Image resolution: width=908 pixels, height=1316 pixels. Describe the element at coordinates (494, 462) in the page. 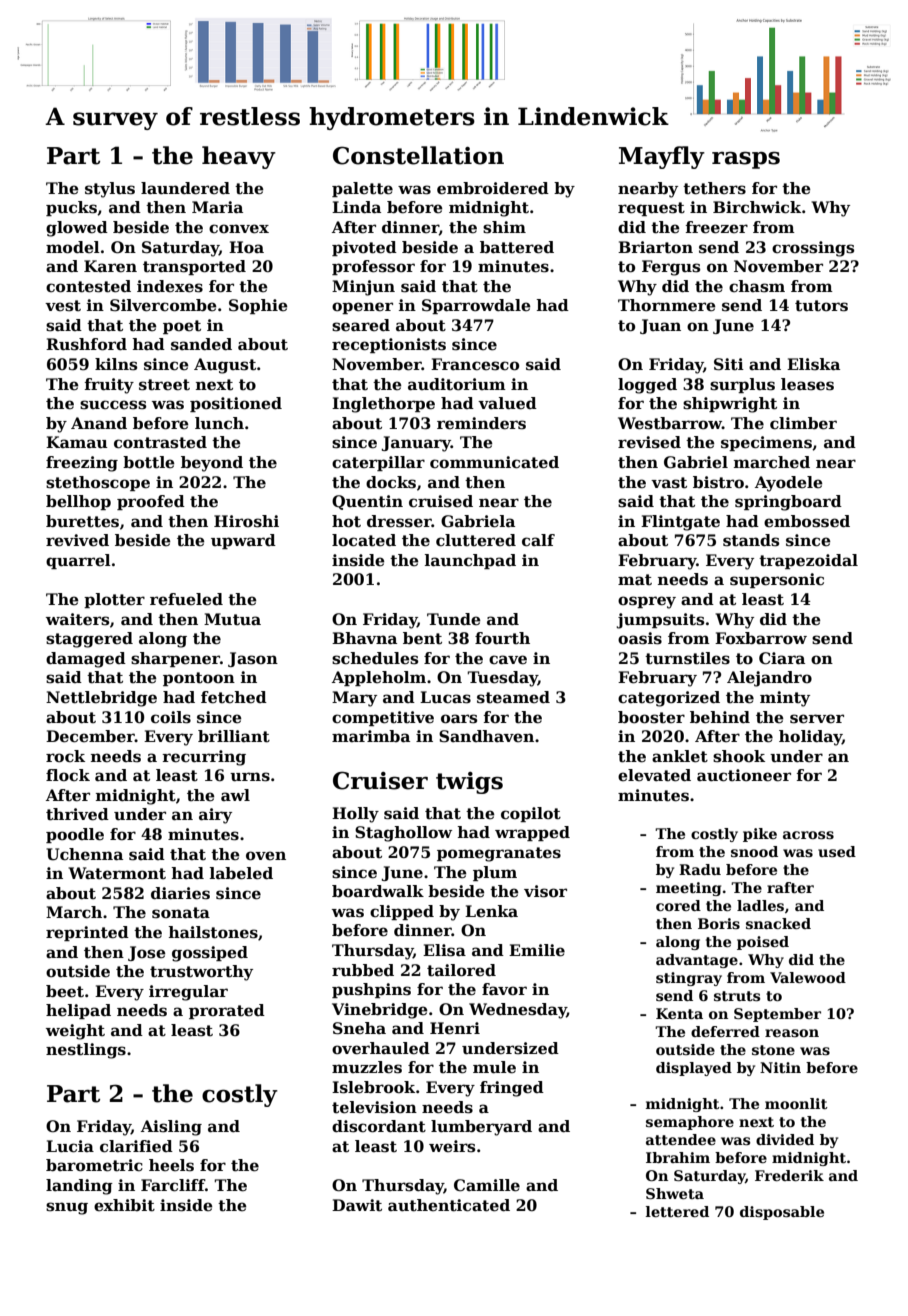

I see `communicated` at that location.
